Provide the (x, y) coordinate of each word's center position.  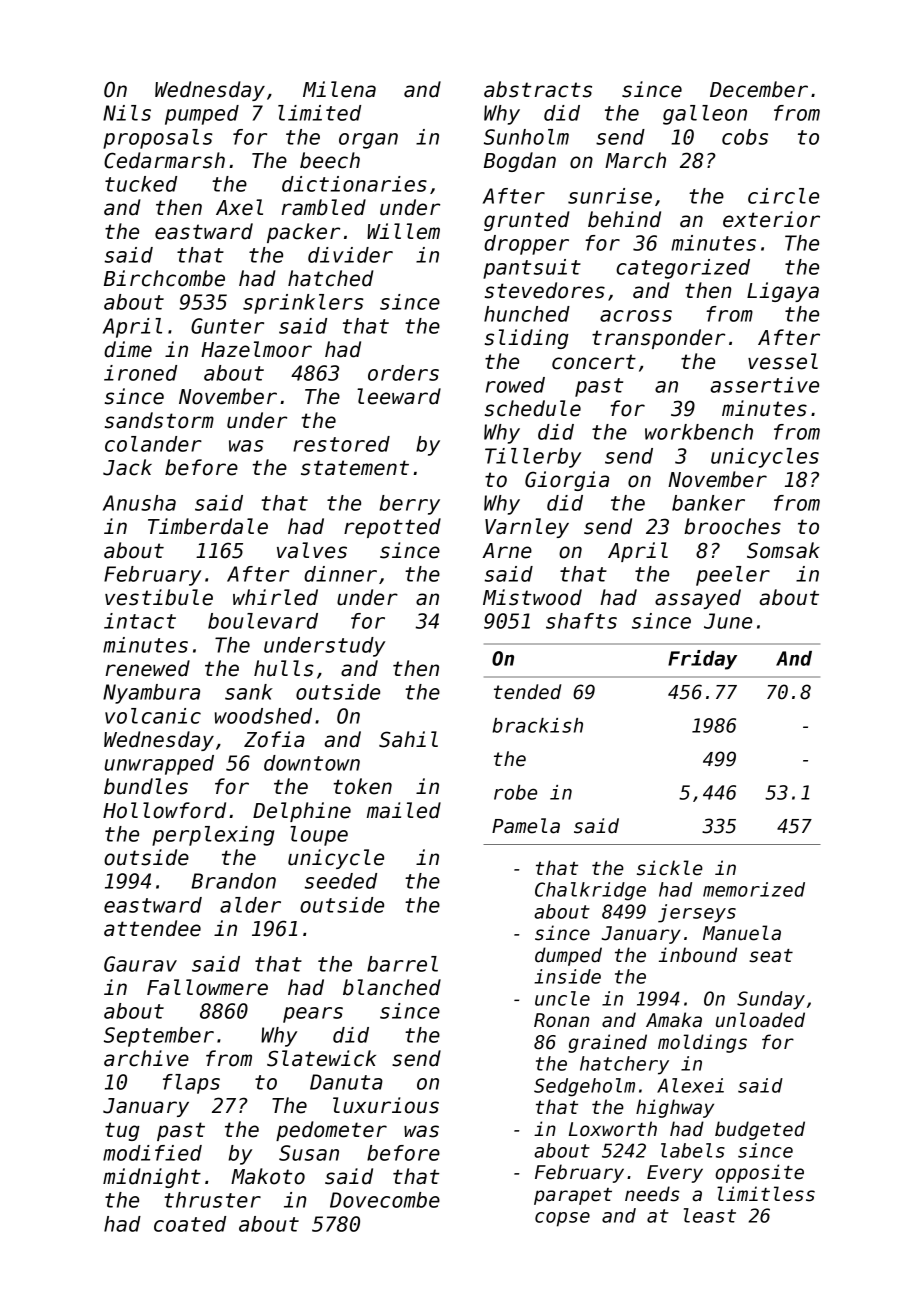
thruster (212, 1200)
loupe (319, 836)
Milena (339, 89)
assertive (764, 385)
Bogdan (520, 162)
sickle (670, 868)
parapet (573, 1196)
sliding (527, 339)
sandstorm (159, 420)
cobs (745, 137)
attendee (152, 928)
